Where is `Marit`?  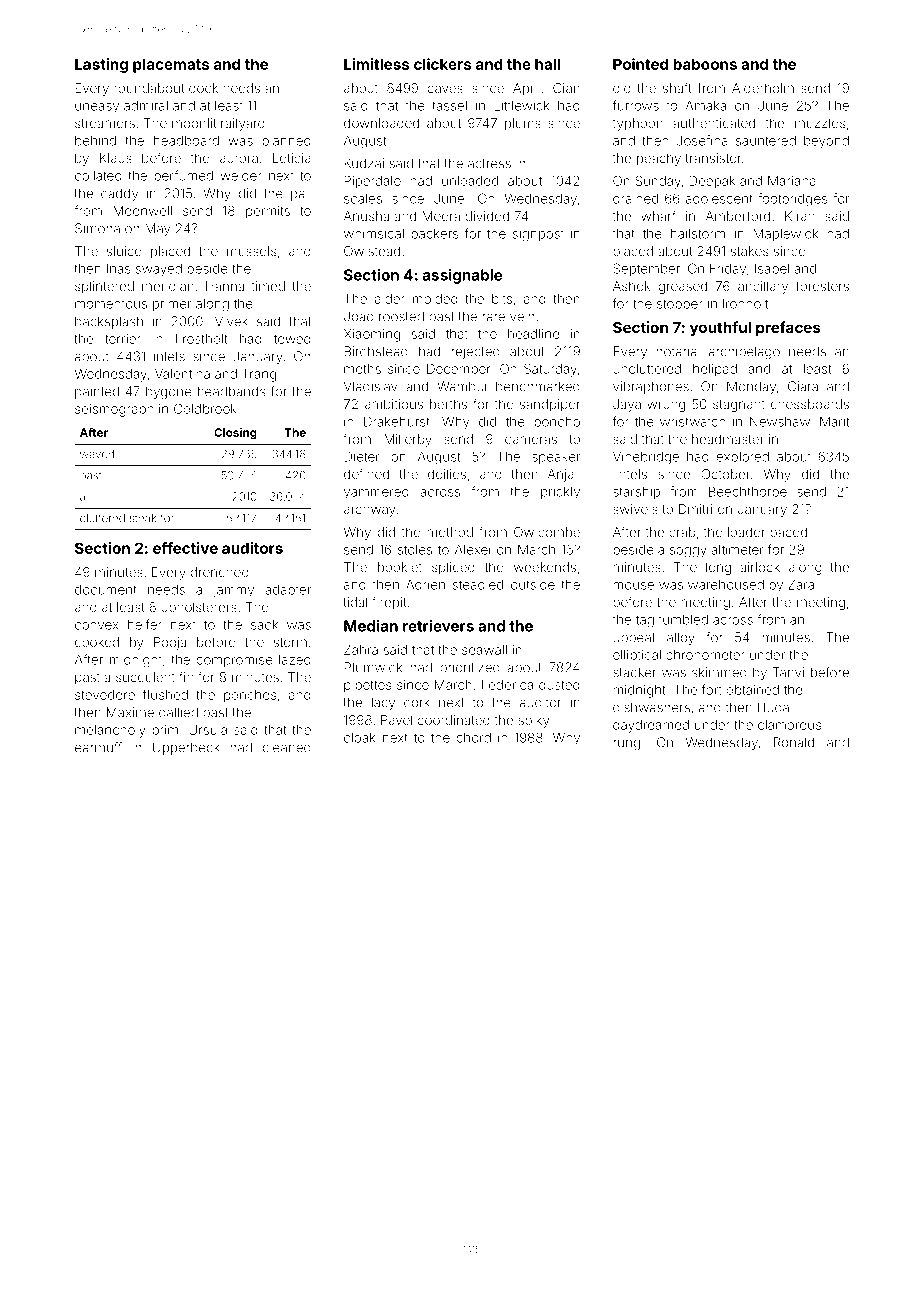 Marit is located at coordinates (834, 421).
